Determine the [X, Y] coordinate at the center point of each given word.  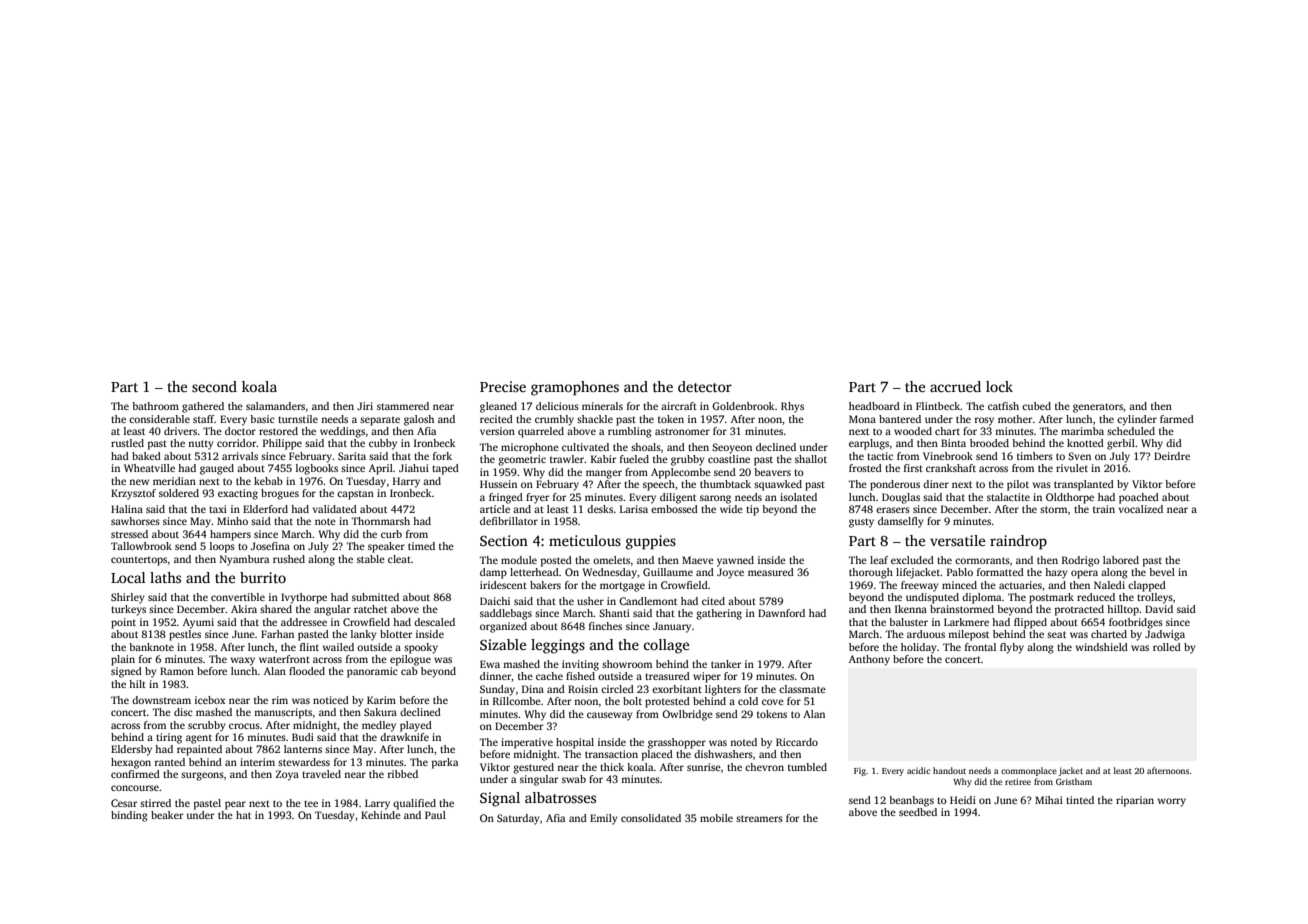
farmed [1177, 419]
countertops [139, 561]
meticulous [585, 540]
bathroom [155, 406]
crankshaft [951, 468]
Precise [503, 386]
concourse [135, 788]
